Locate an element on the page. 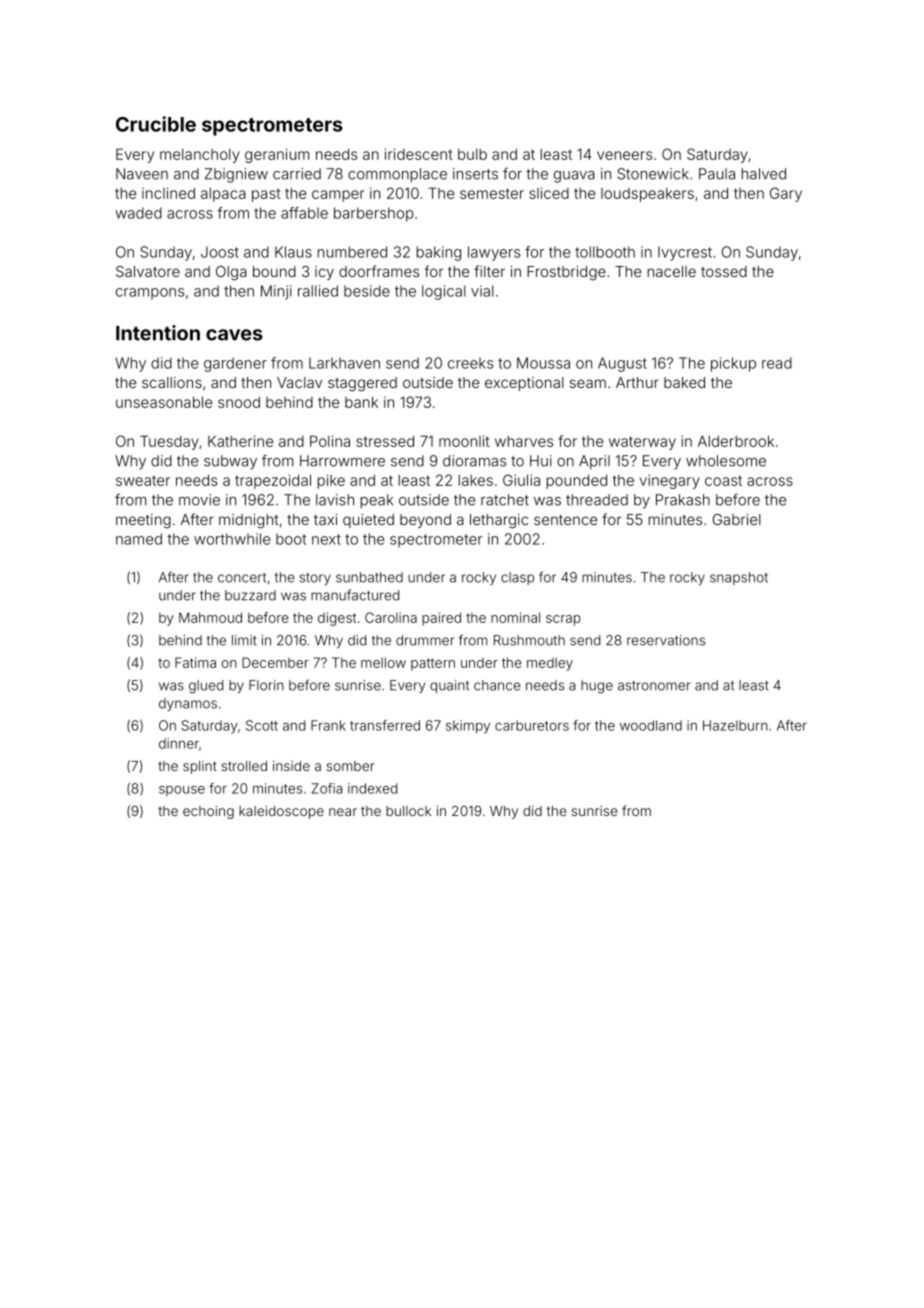  iridescent is located at coordinates (419, 154).
